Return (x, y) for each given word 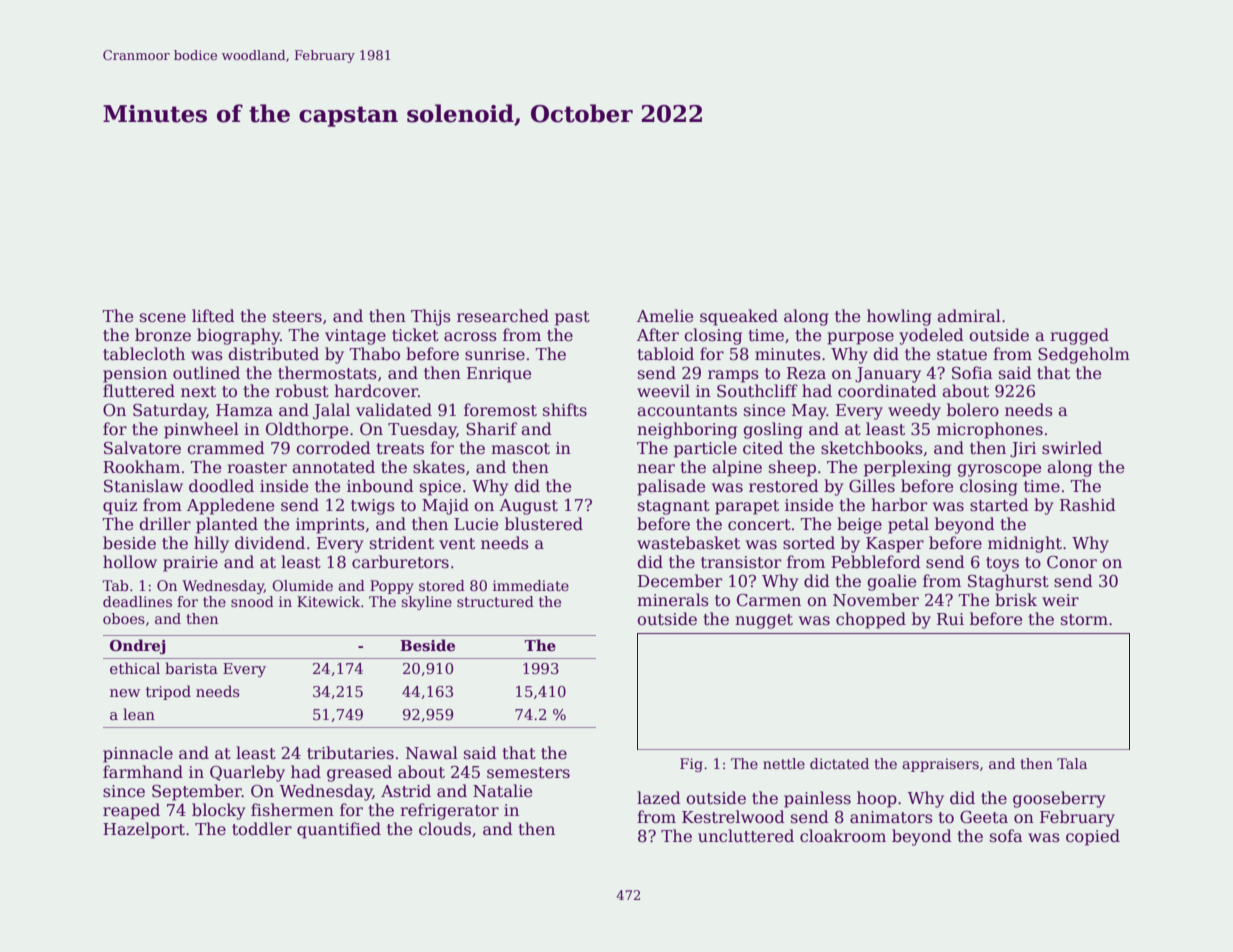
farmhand (143, 772)
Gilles (872, 486)
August (528, 507)
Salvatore (142, 448)
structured (495, 601)
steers (297, 317)
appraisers (940, 765)
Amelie (665, 316)
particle (705, 449)
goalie (891, 582)
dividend (270, 542)
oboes (124, 618)
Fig (691, 765)
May (809, 412)
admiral (969, 315)
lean (139, 714)
